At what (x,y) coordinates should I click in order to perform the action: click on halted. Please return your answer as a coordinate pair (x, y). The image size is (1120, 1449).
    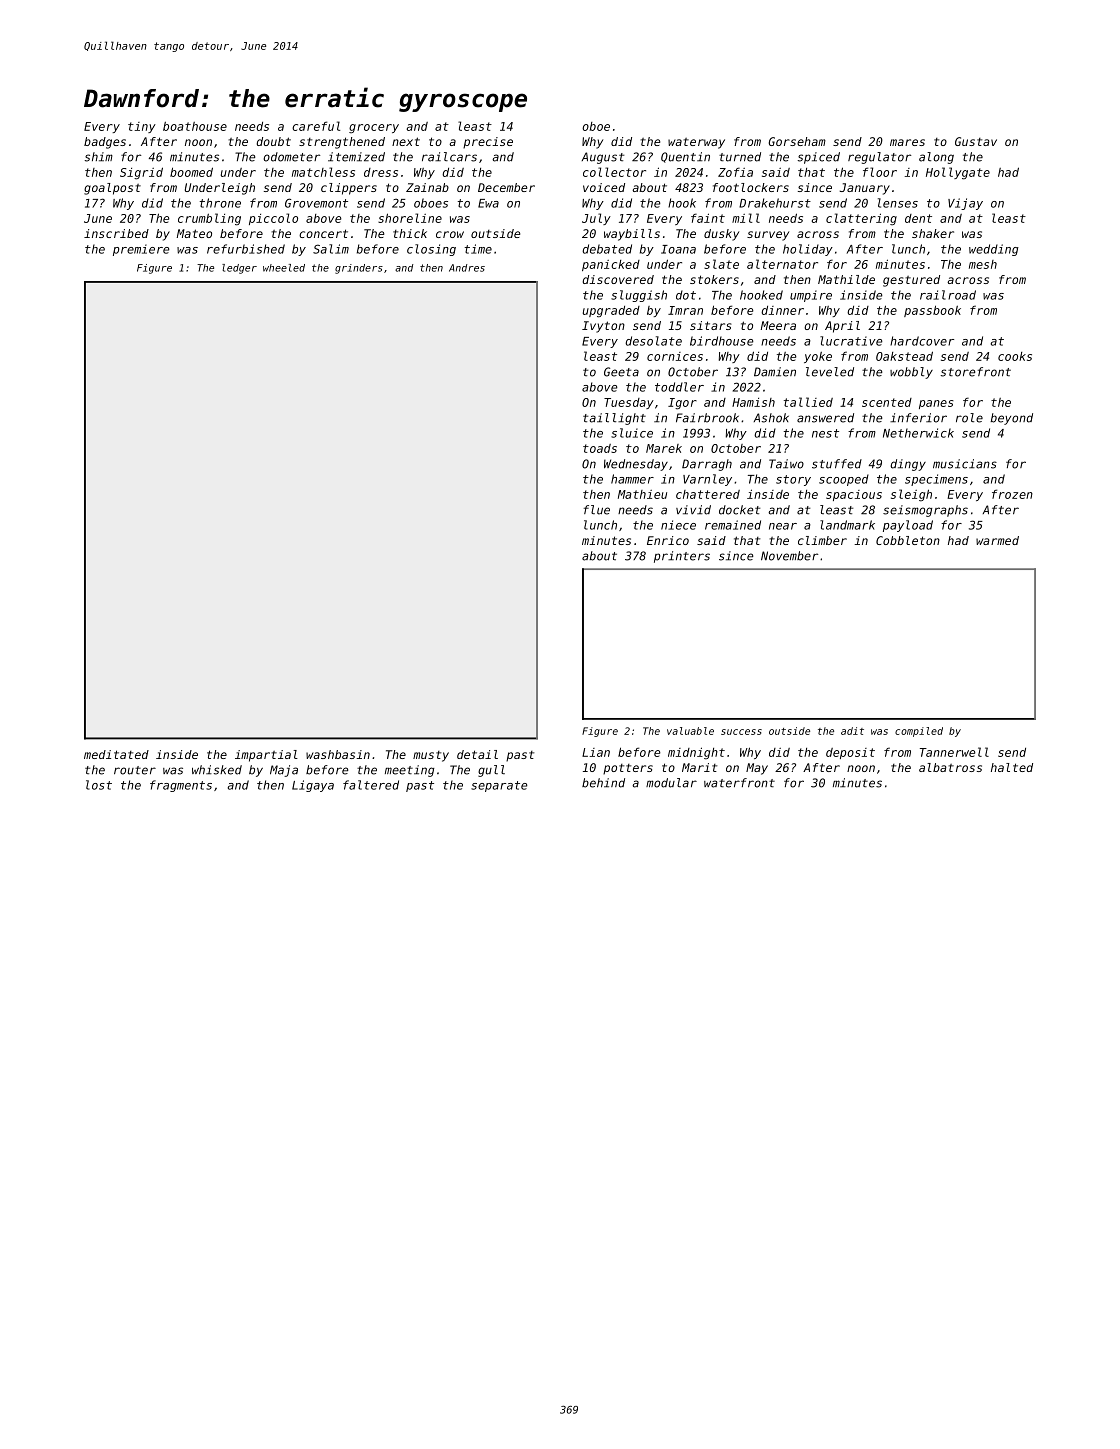
    Looking at the image, I should click on (1012, 767).
